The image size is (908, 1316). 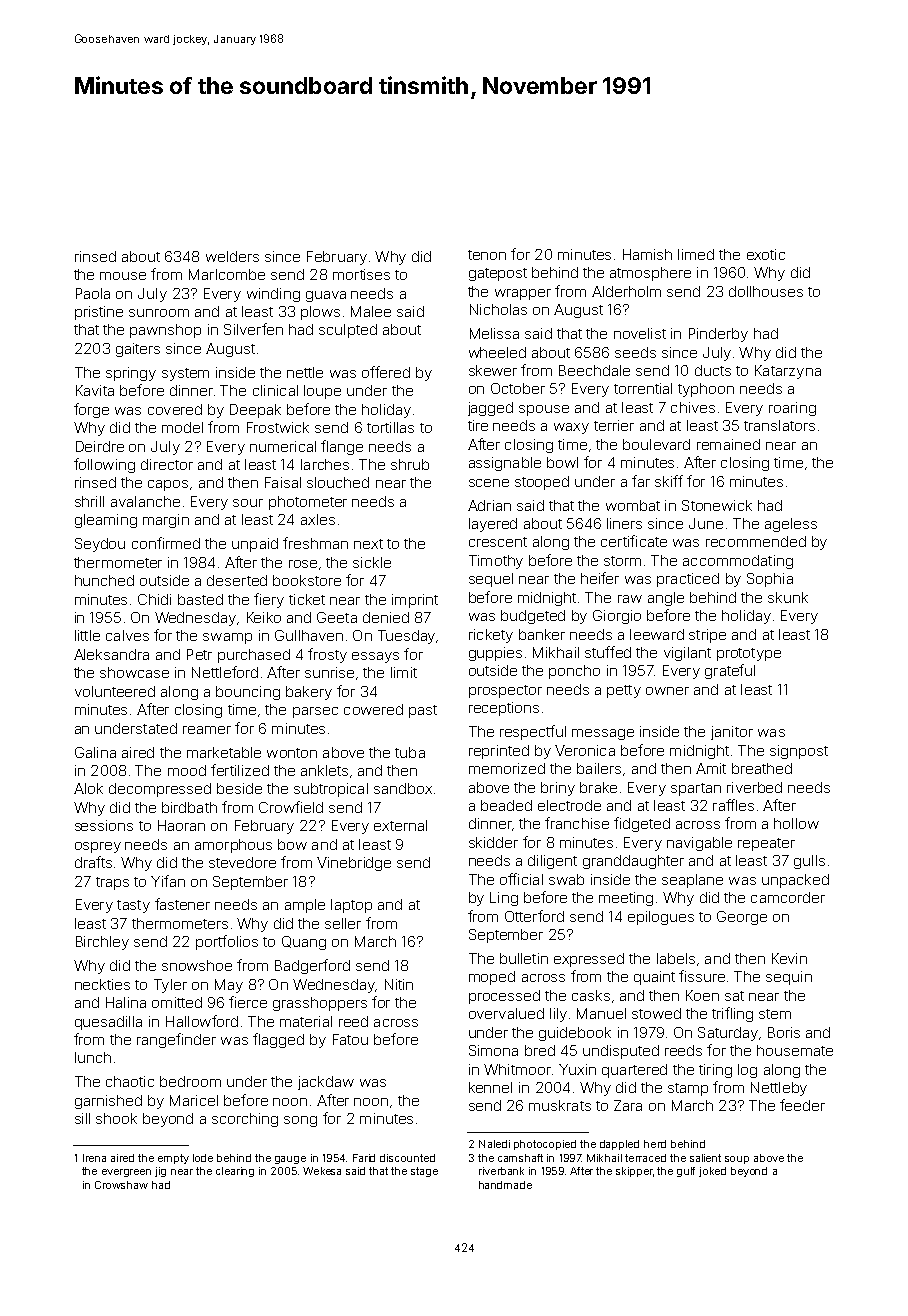 What do you see at coordinates (104, 465) in the page?
I see `following` at bounding box center [104, 465].
